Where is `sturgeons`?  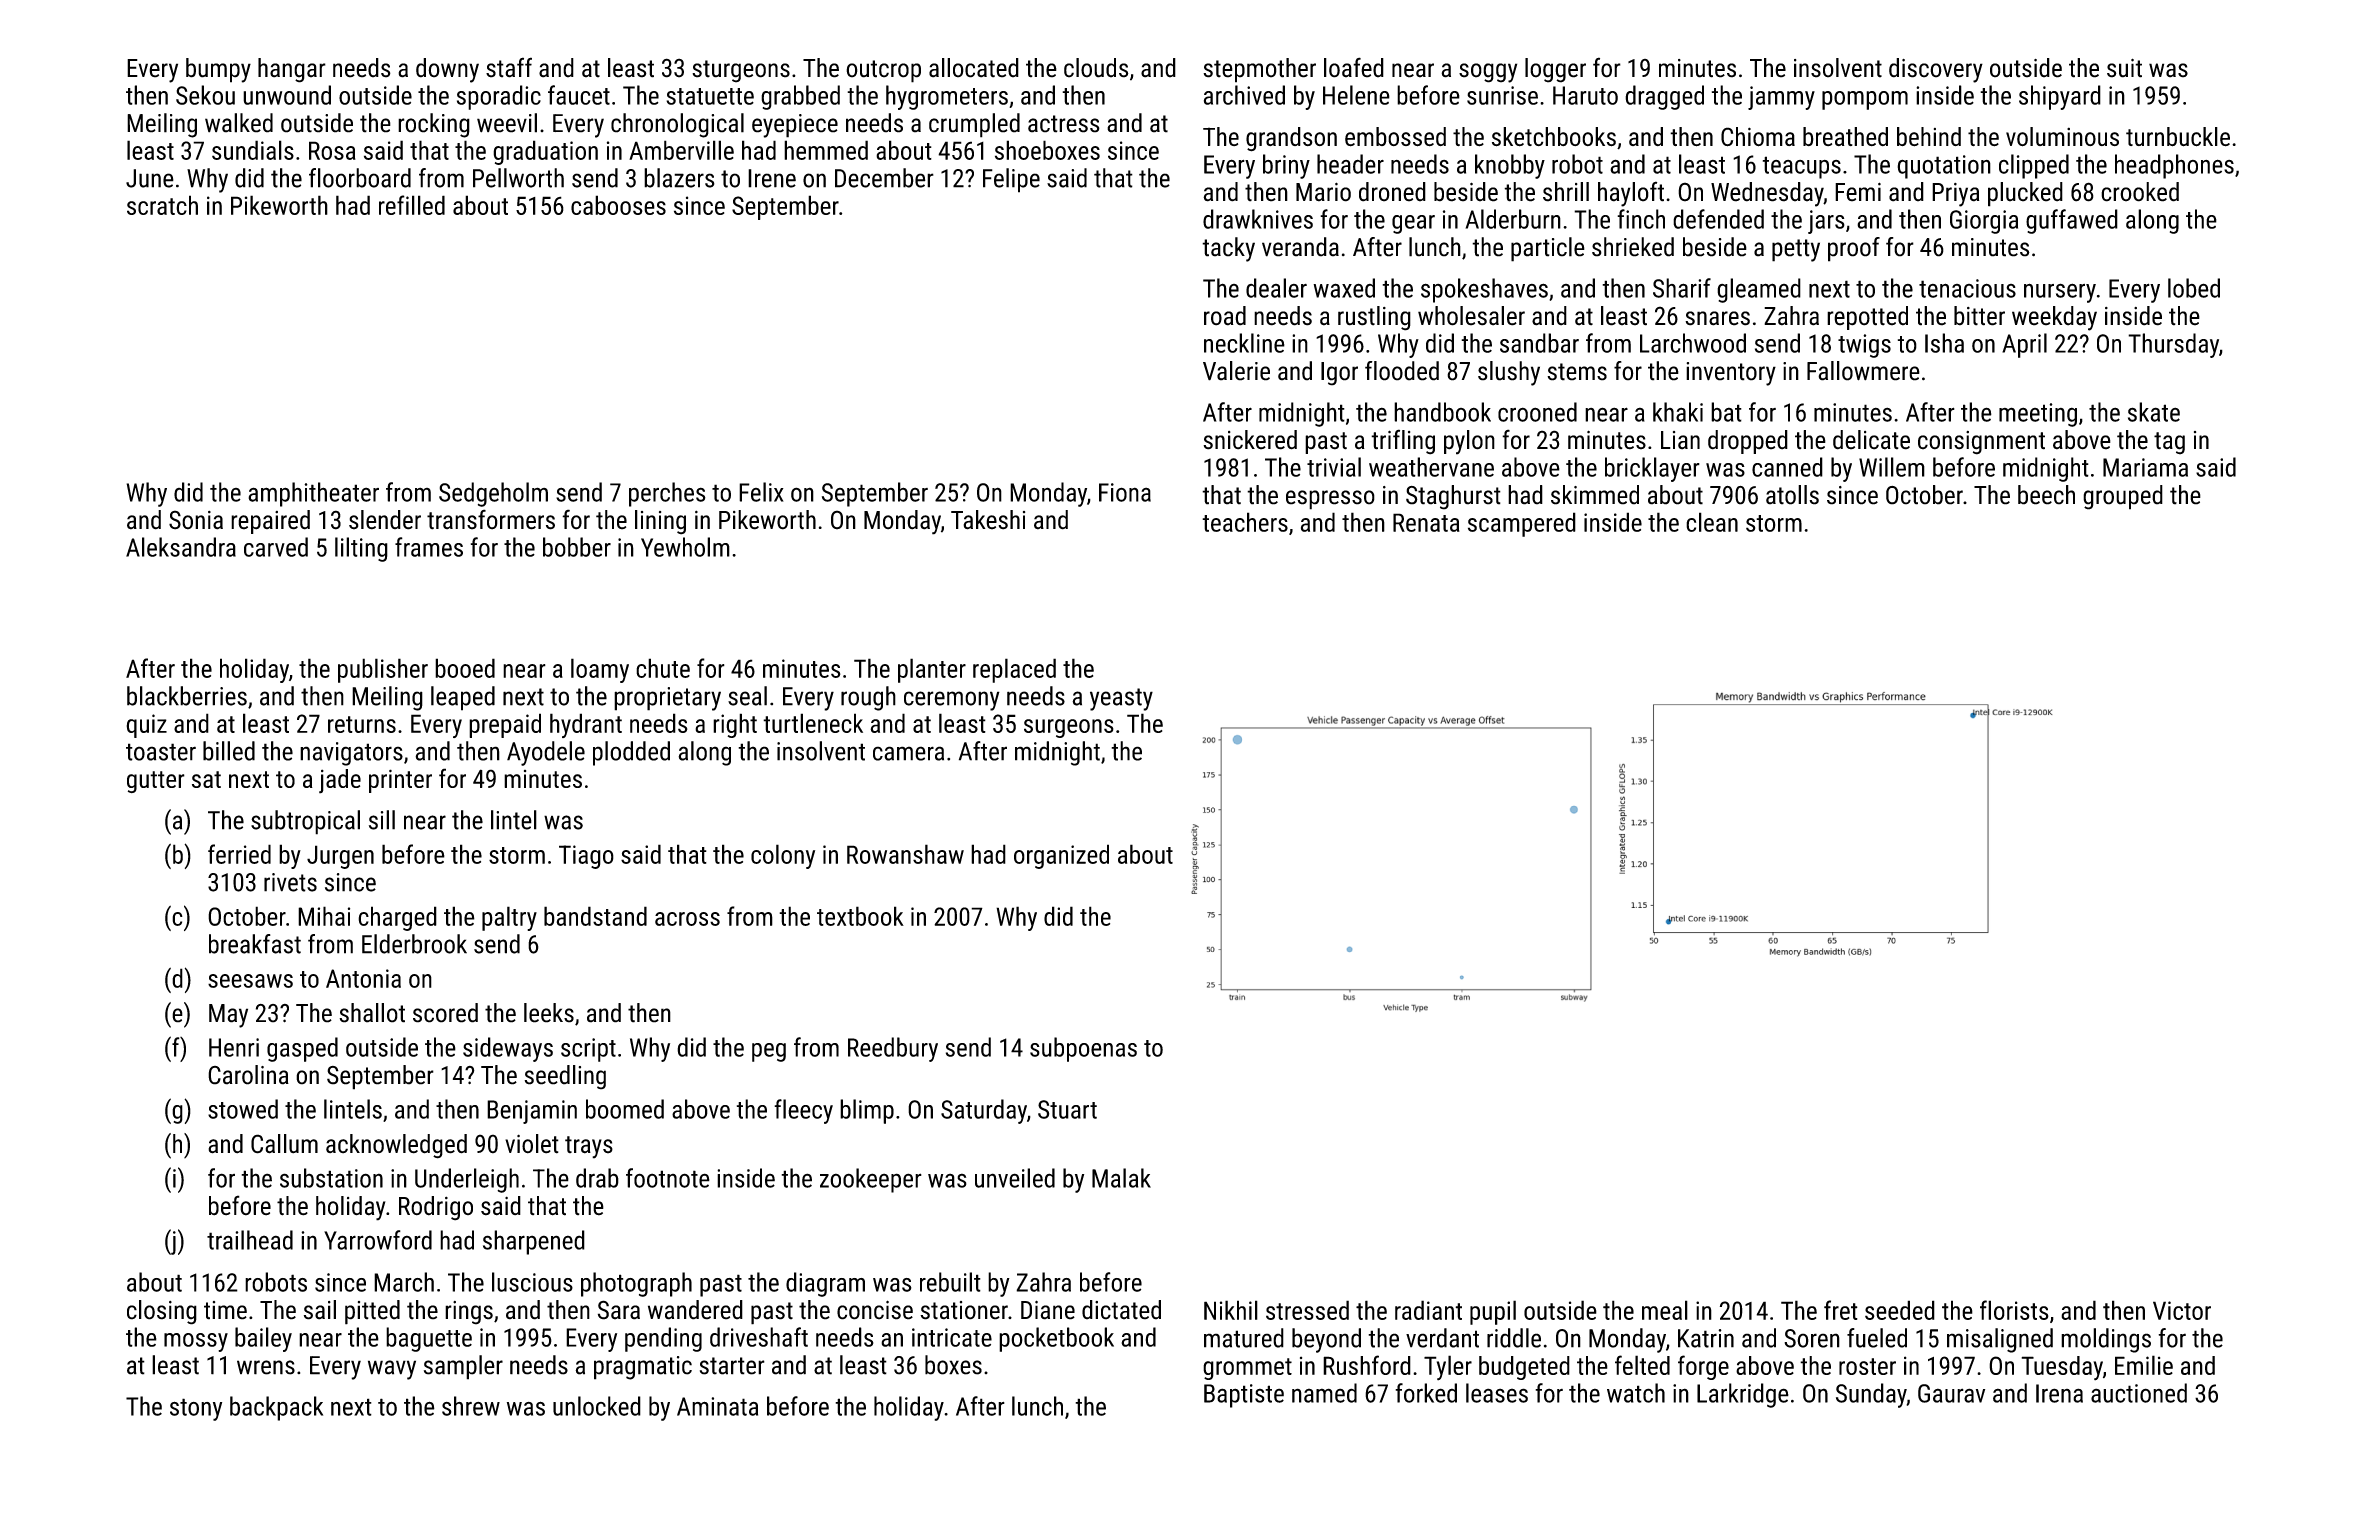
sturgeons is located at coordinates (741, 71).
